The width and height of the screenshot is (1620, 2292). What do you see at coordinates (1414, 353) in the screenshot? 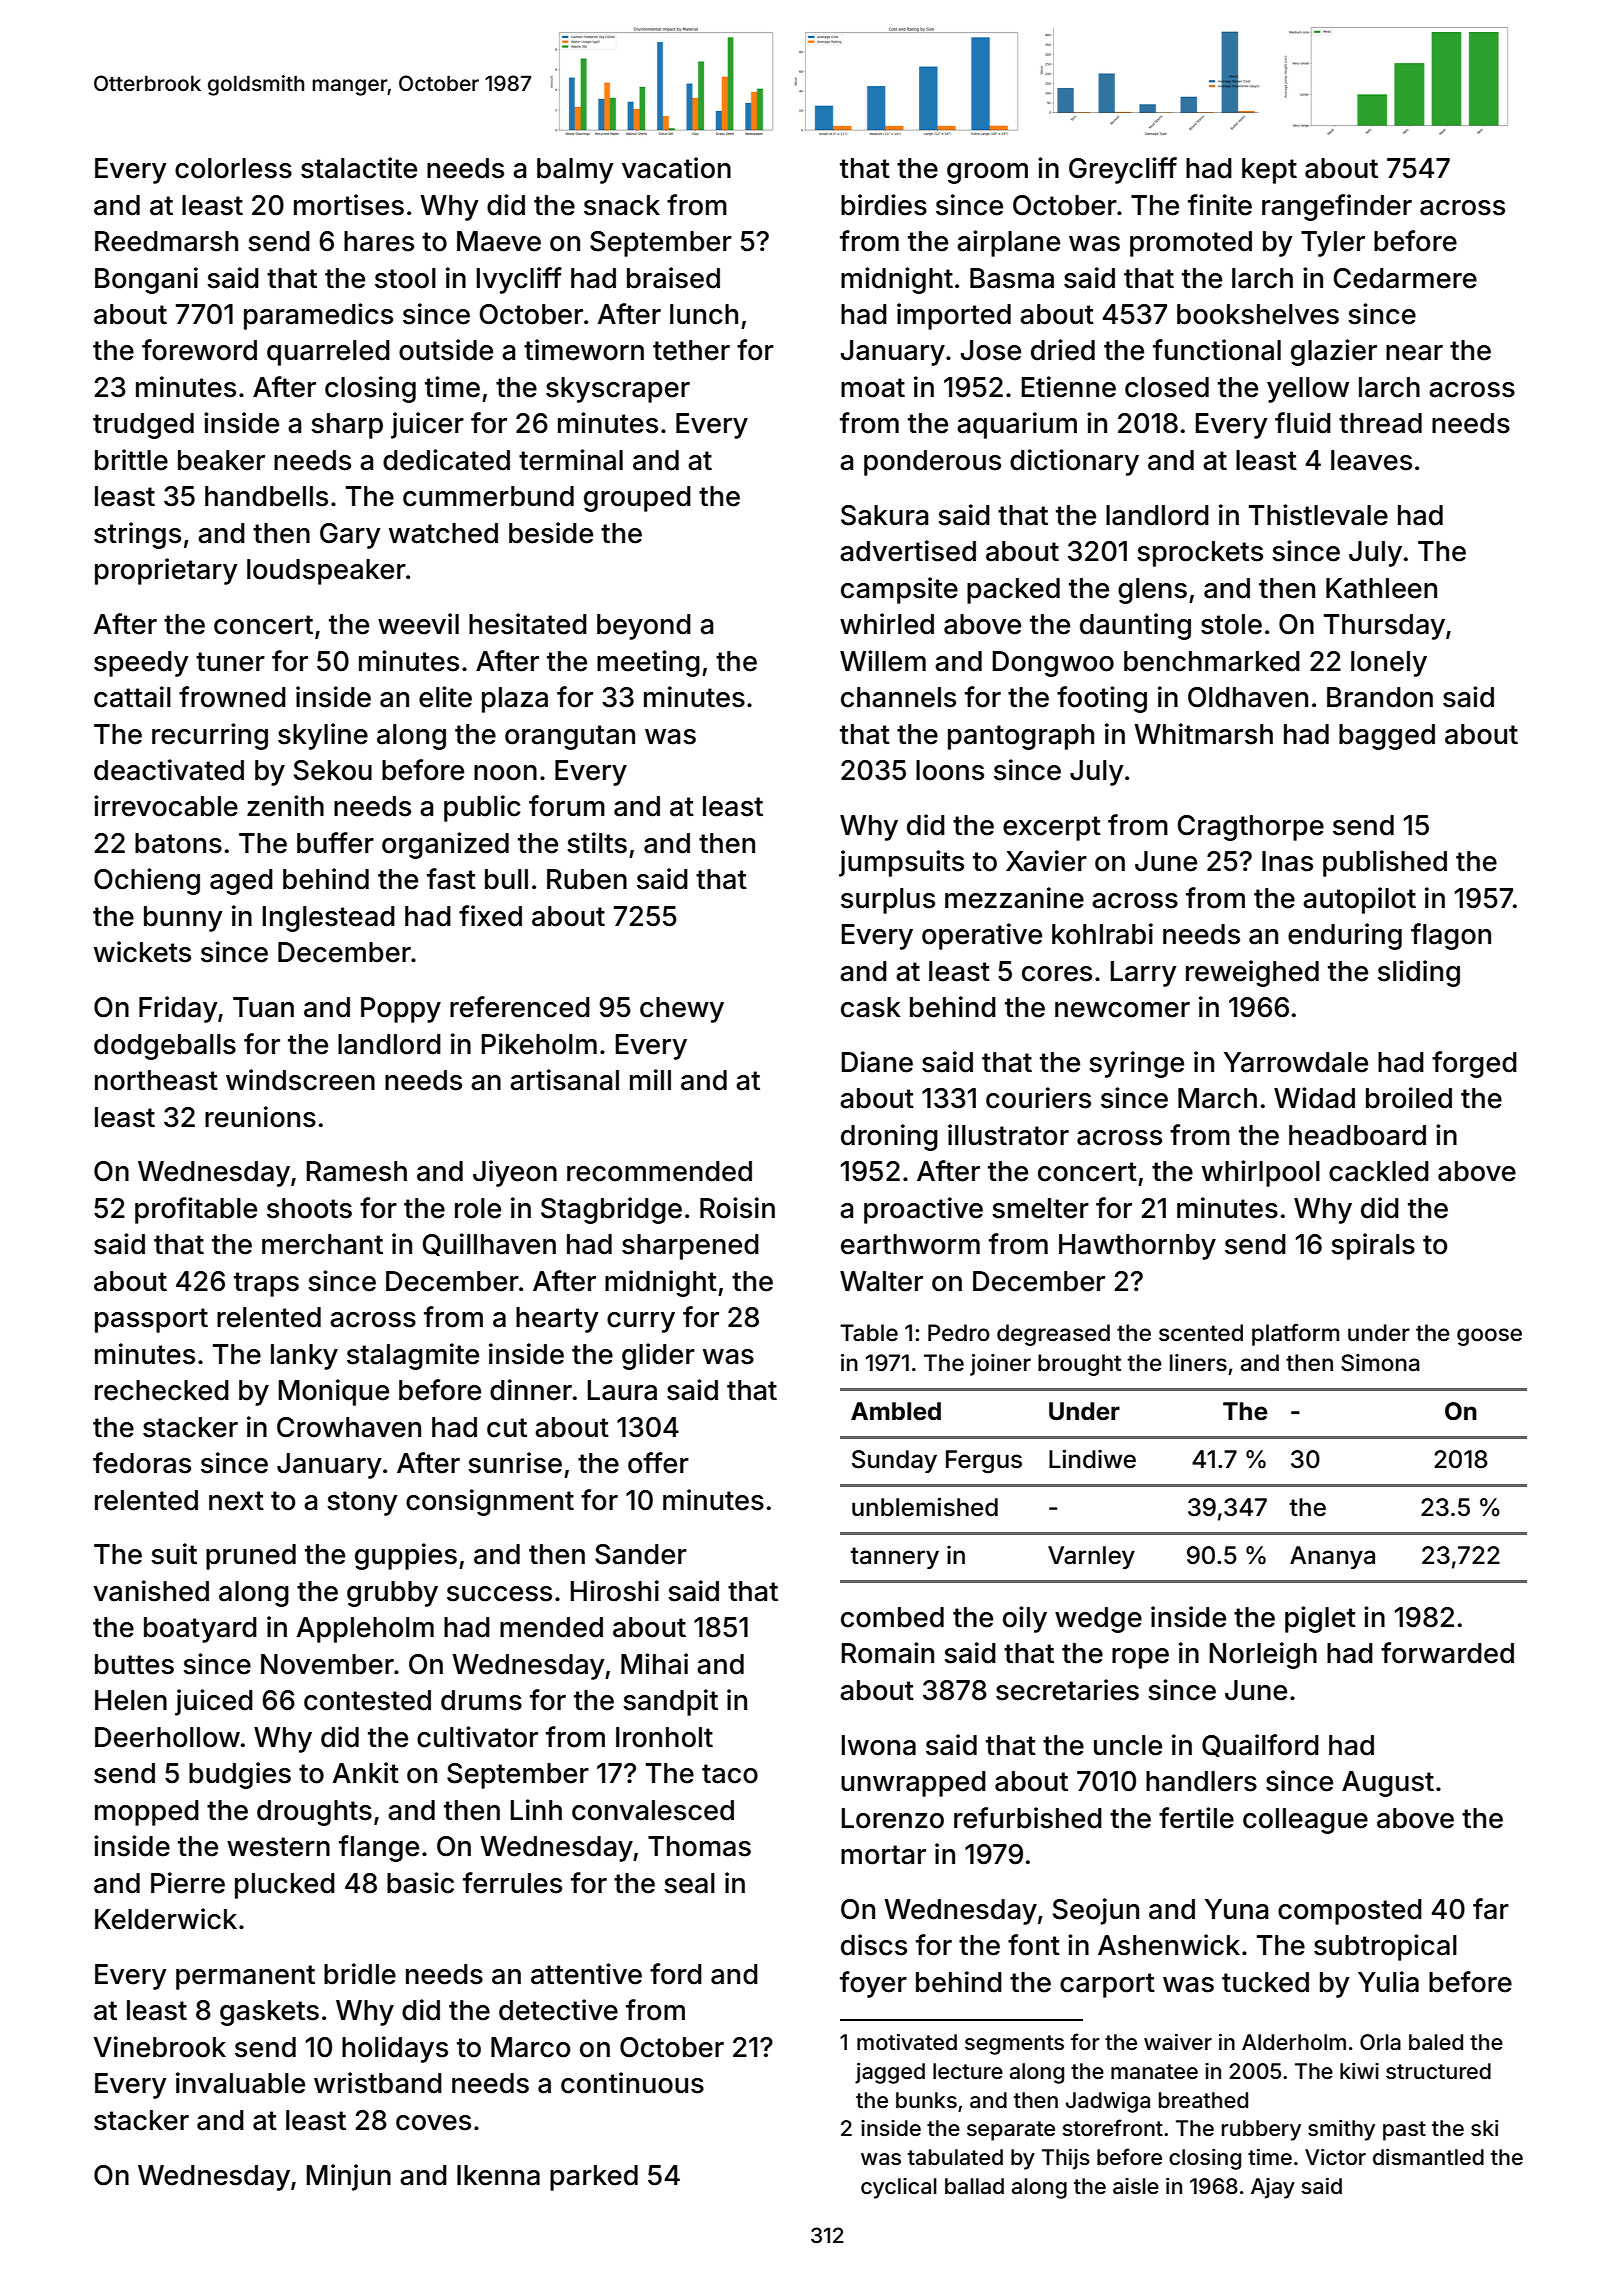
I see `near` at bounding box center [1414, 353].
